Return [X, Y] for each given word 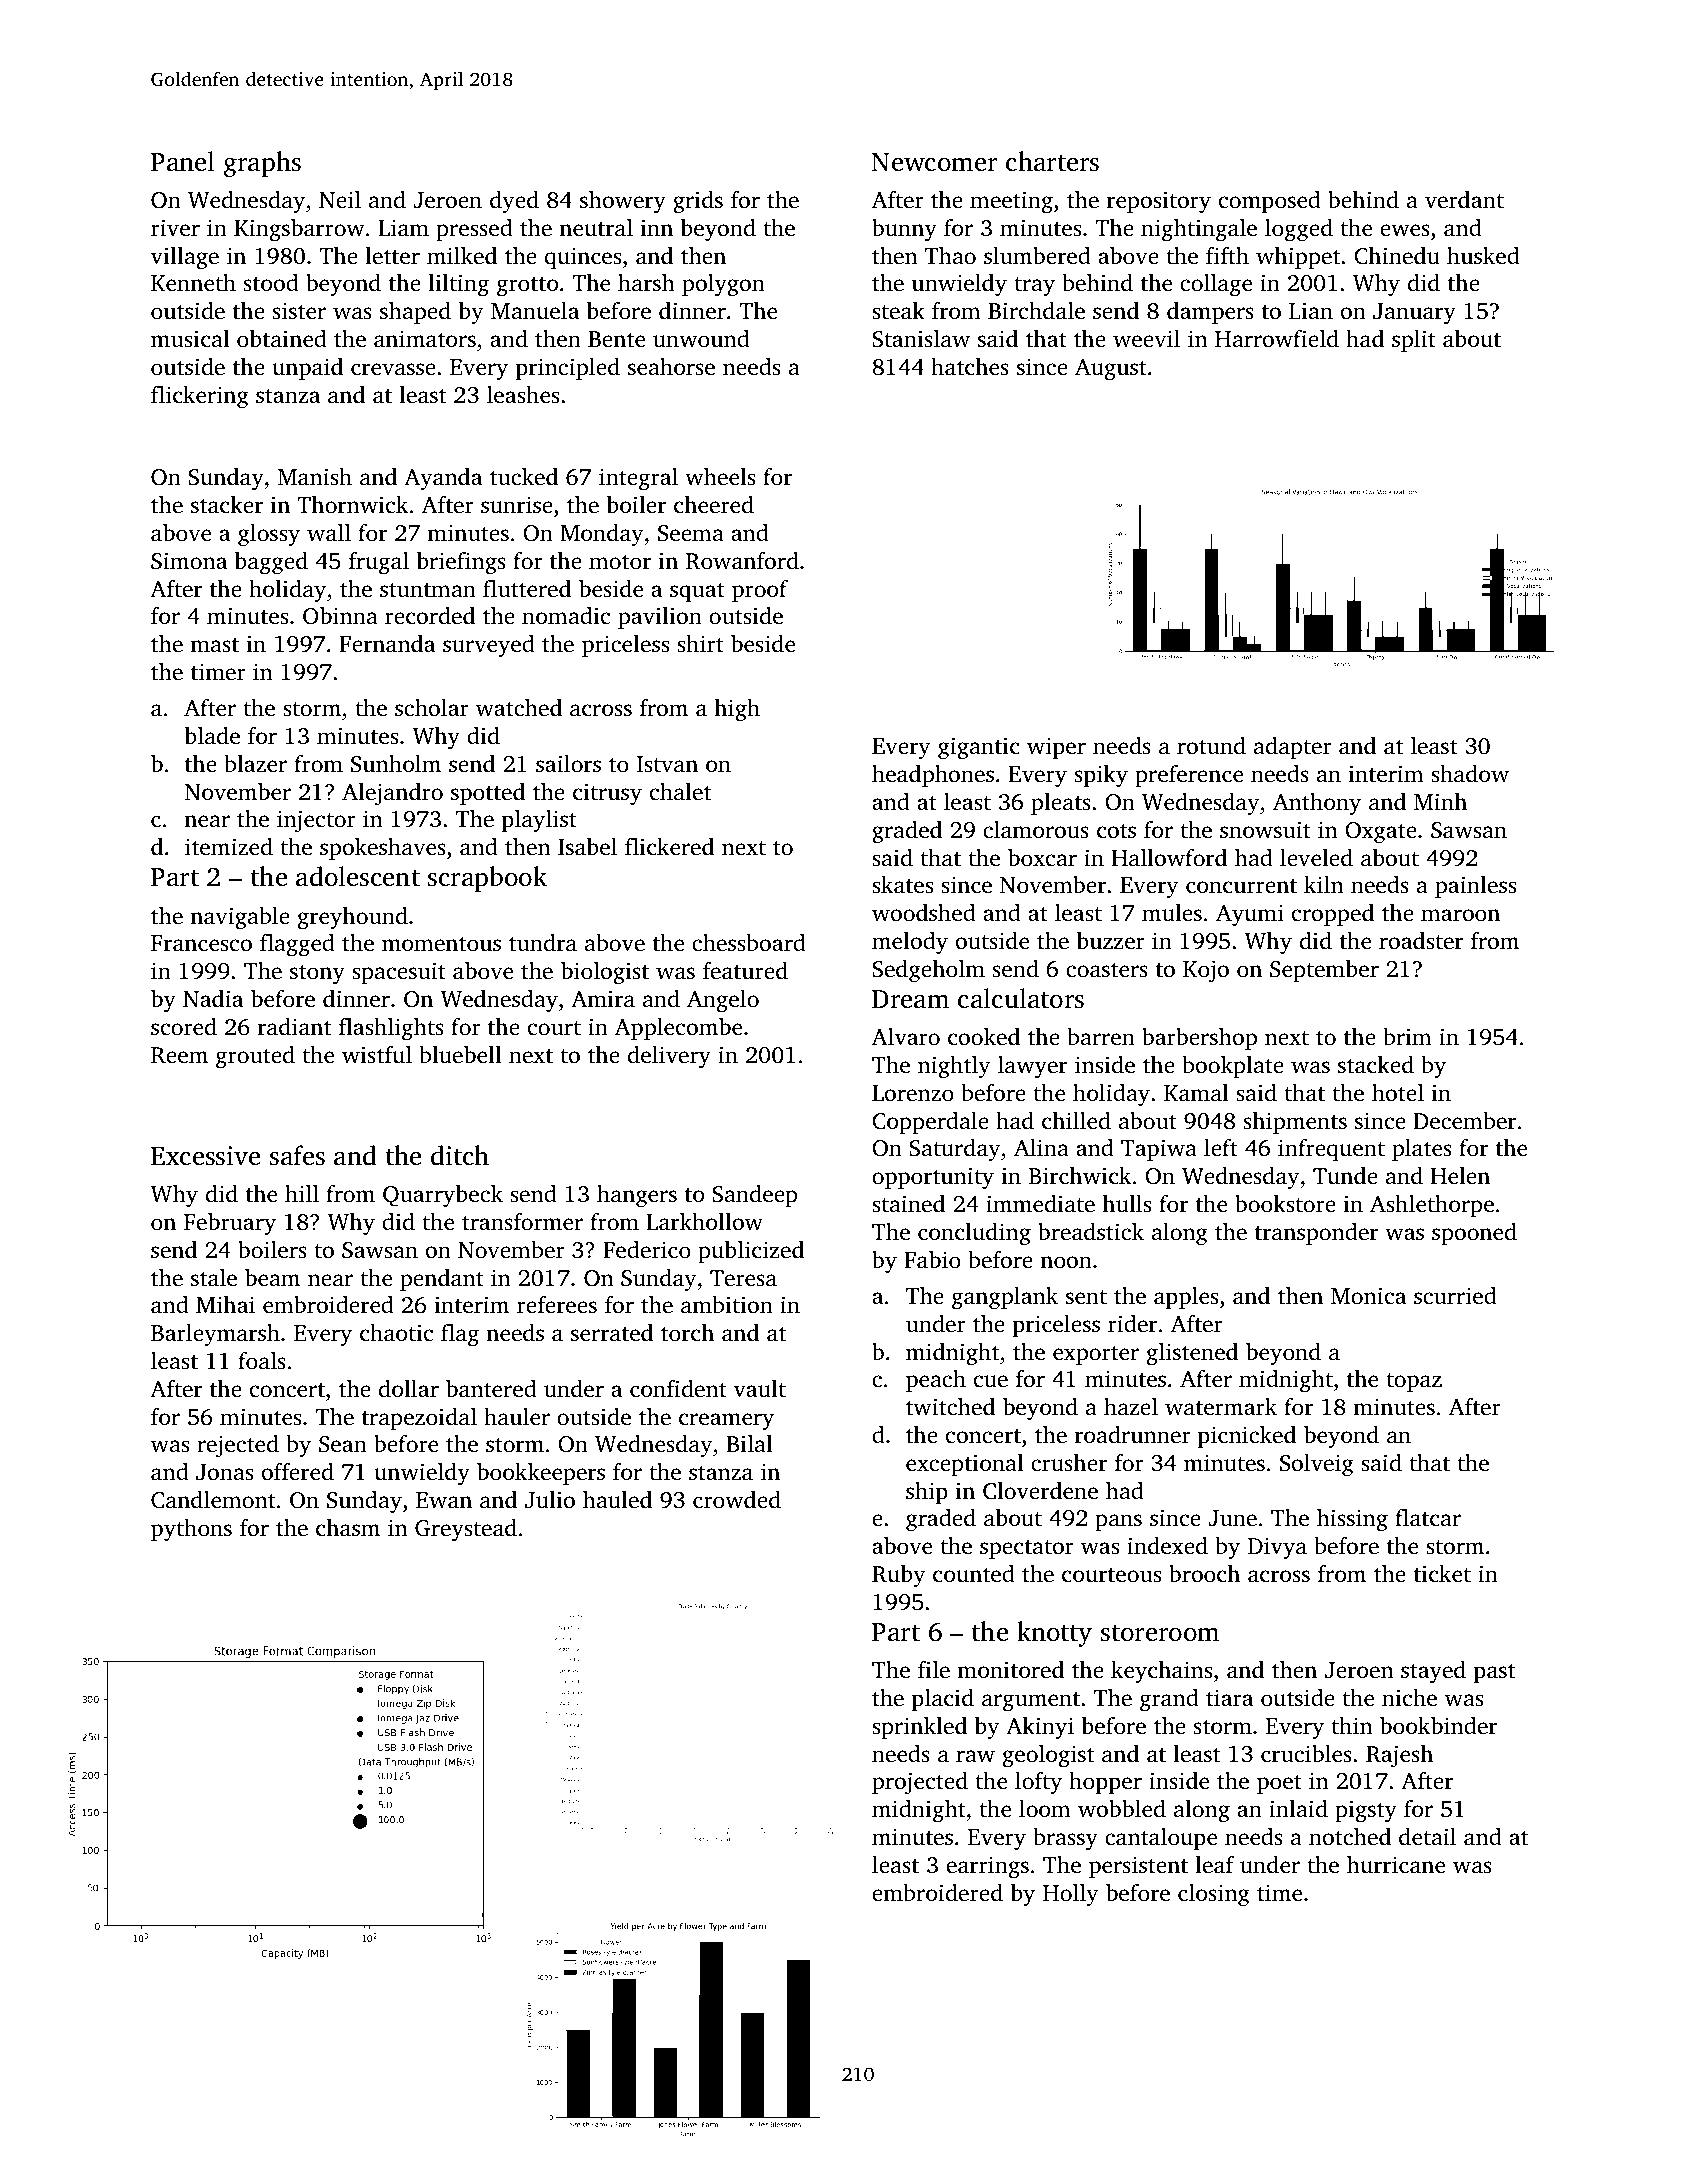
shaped [415, 313]
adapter [1293, 748]
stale [214, 1278]
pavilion [660, 618]
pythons [191, 1530]
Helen [1460, 1175]
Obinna [340, 616]
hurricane [1396, 1865]
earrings [988, 1867]
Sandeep [754, 1196]
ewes [1405, 230]
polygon [723, 285]
